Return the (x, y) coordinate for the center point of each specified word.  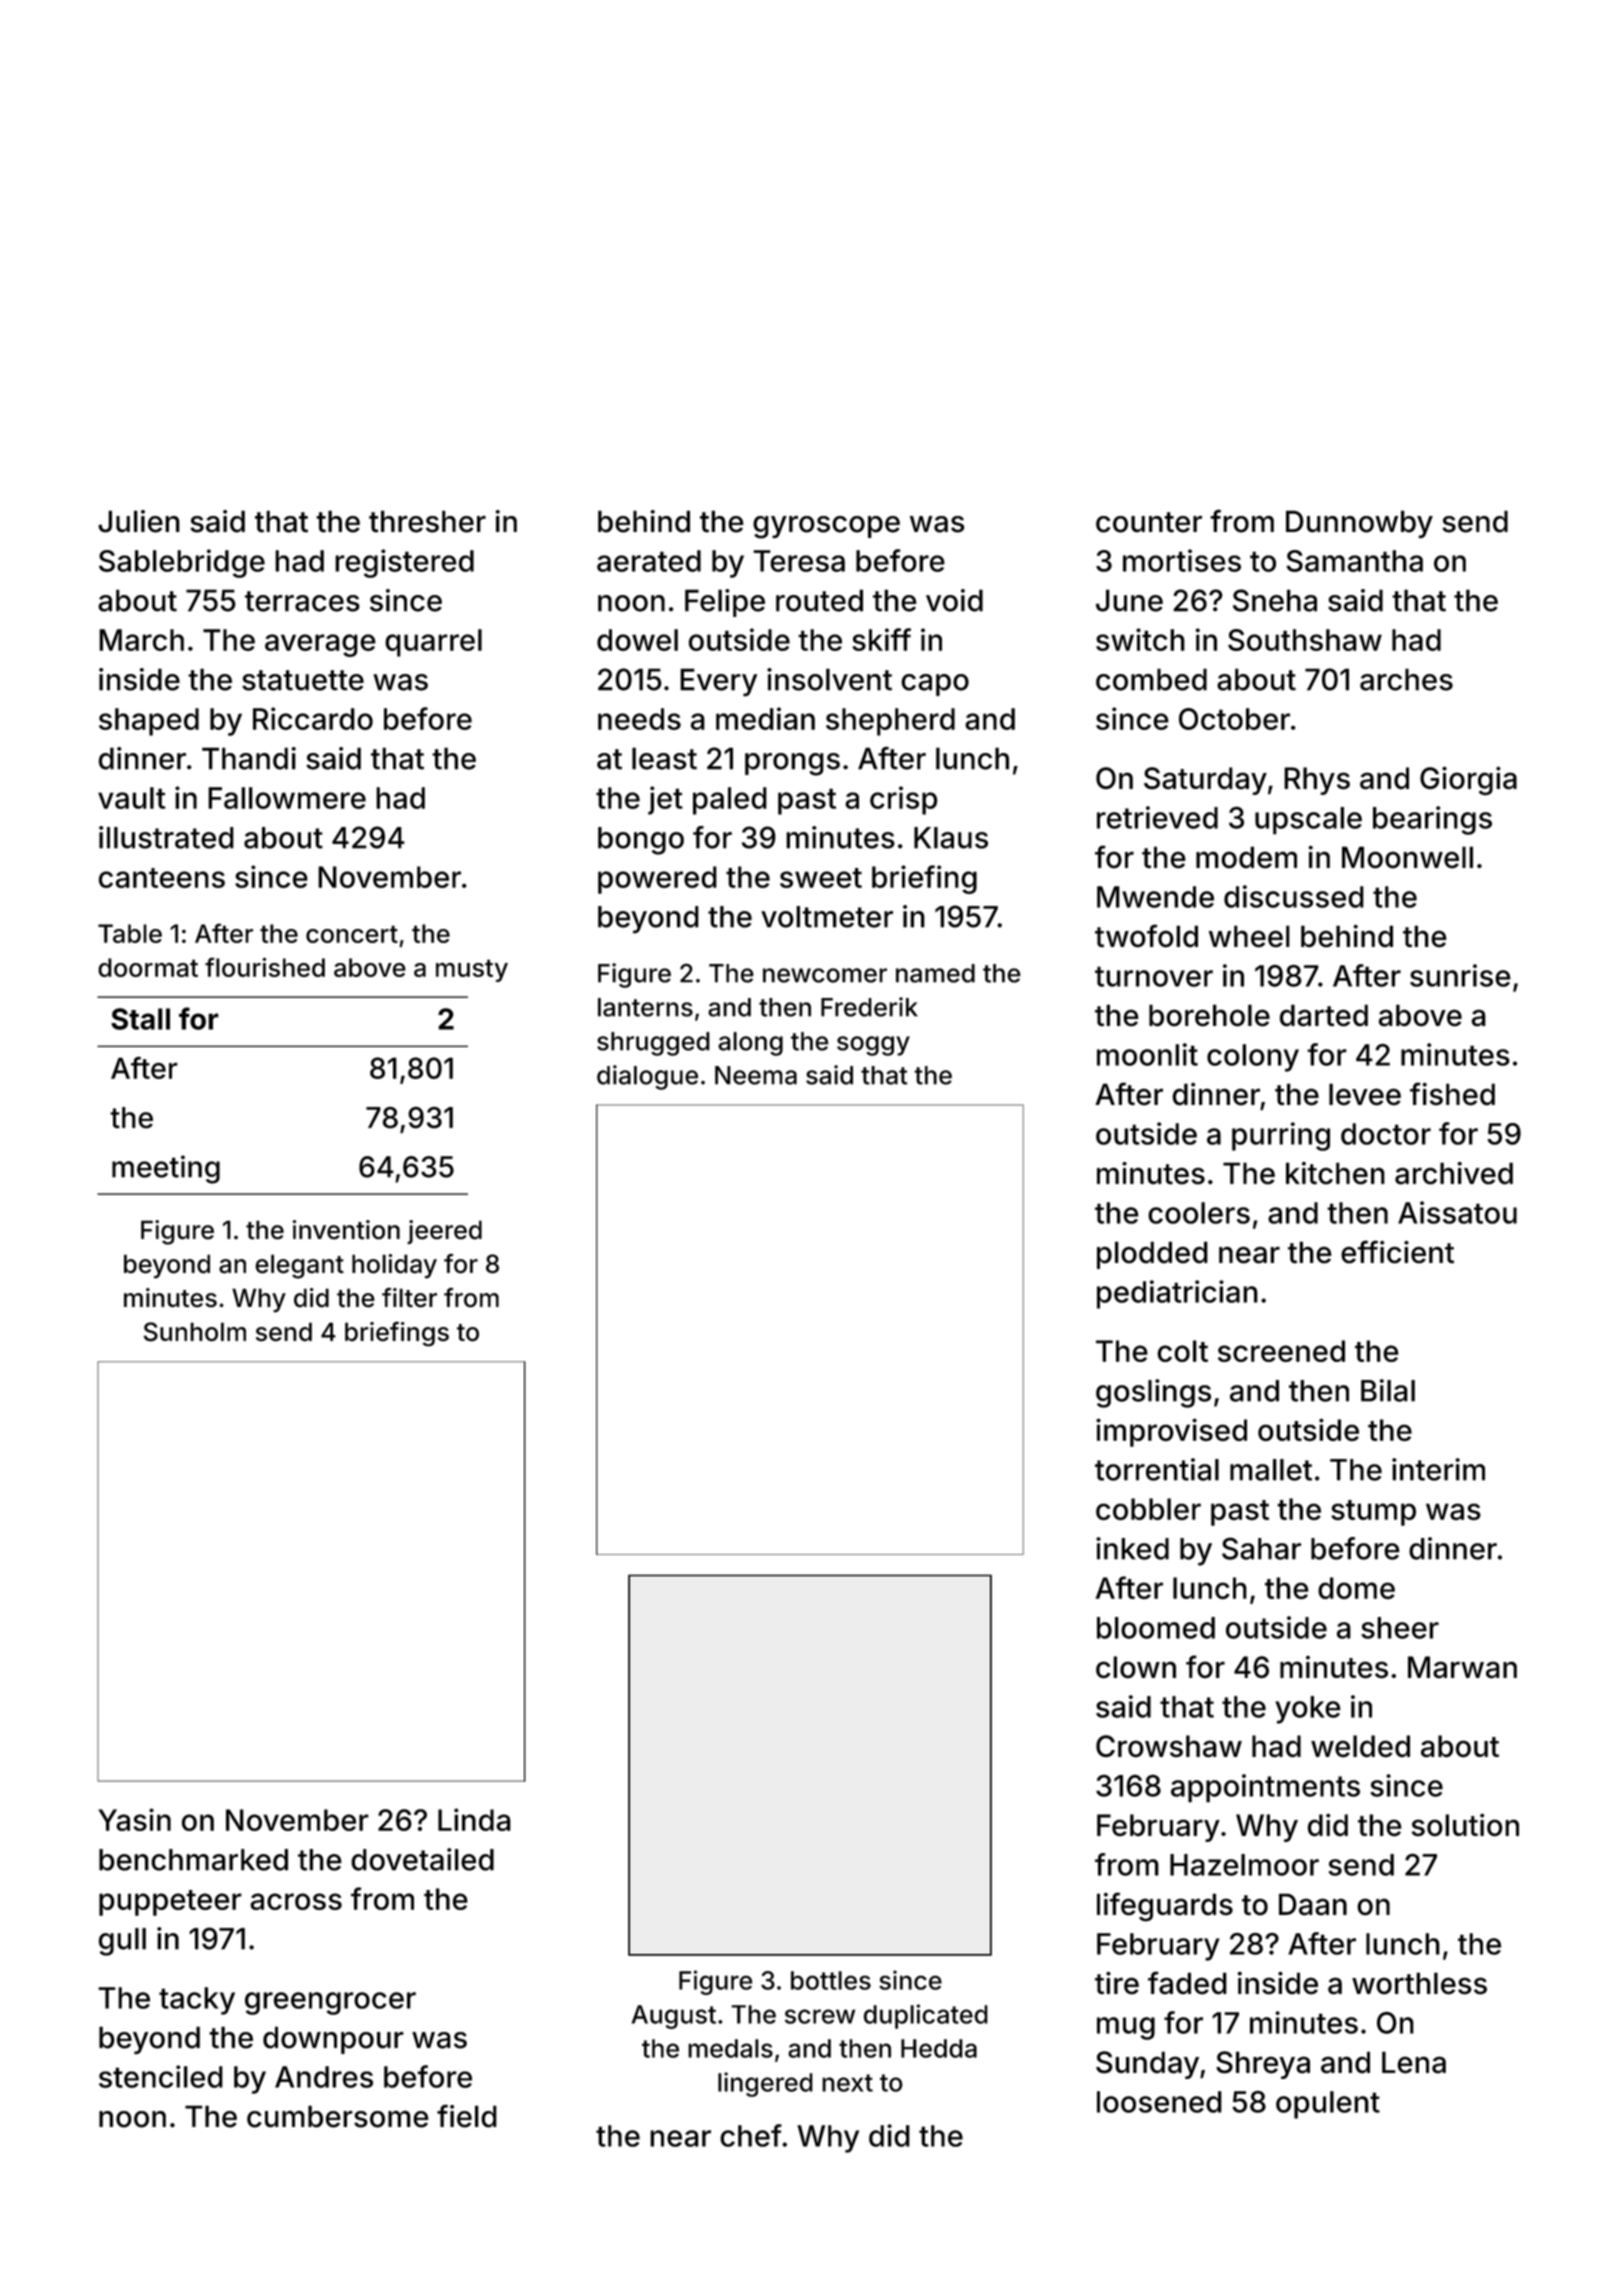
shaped (149, 722)
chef (751, 2135)
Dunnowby (1359, 524)
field (467, 2116)
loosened (1159, 2102)
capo (935, 685)
